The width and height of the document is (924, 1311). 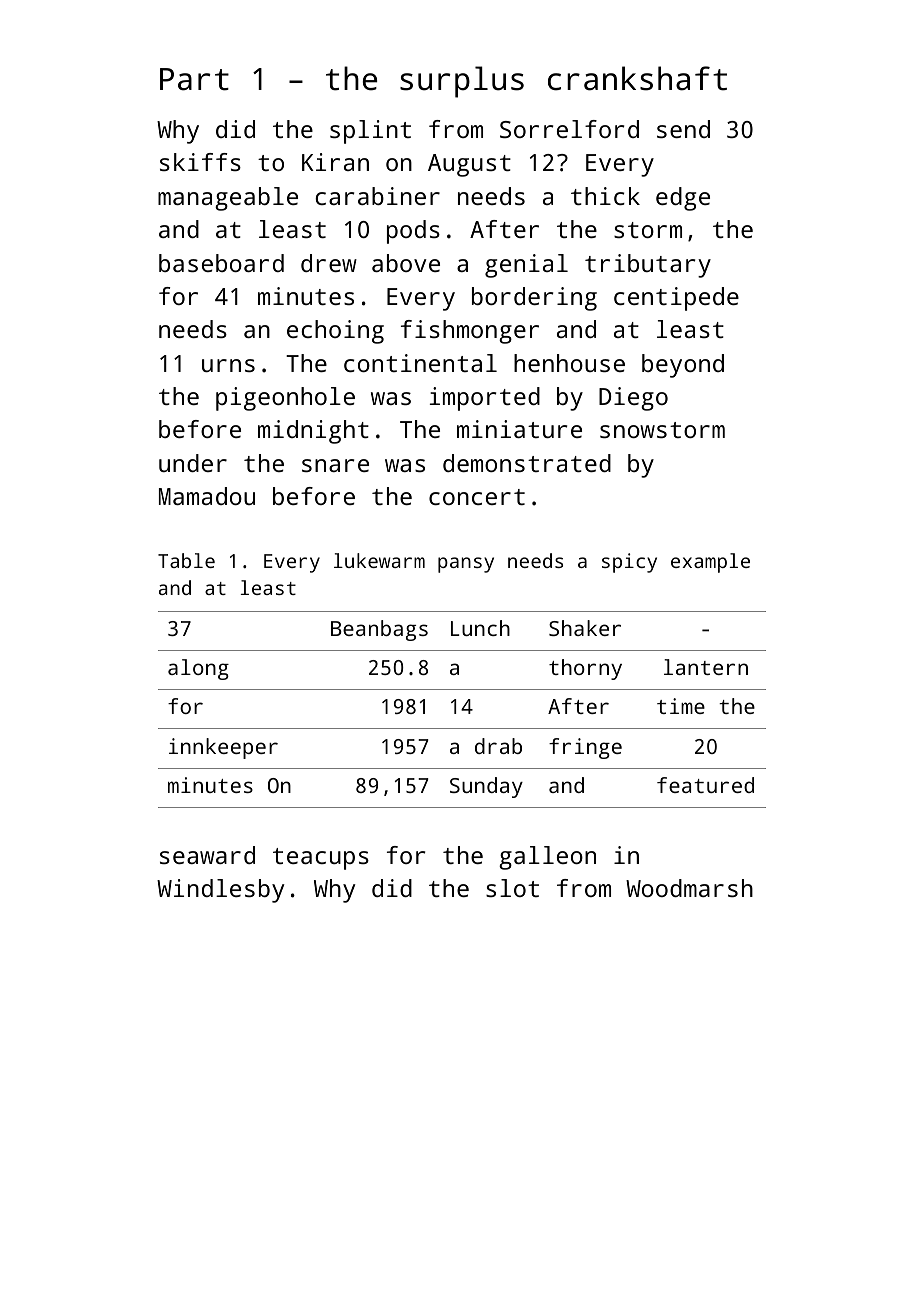 I want to click on above, so click(x=406, y=263).
